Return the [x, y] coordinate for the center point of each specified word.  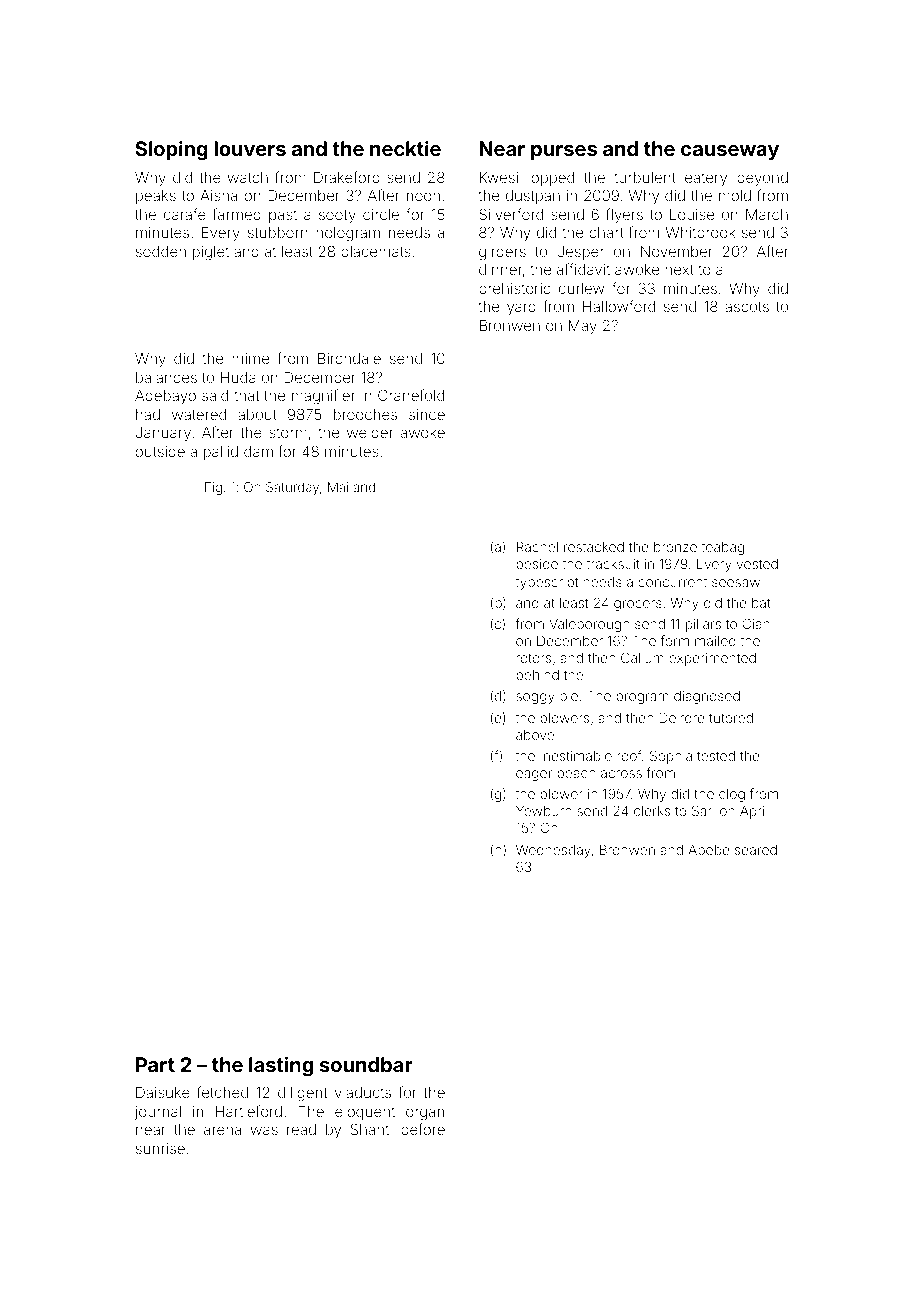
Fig [213, 488]
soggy [535, 698]
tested [716, 756]
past [283, 216]
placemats [376, 253]
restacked [594, 547]
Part [155, 1064]
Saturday [292, 488]
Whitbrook [700, 232]
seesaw [736, 583]
